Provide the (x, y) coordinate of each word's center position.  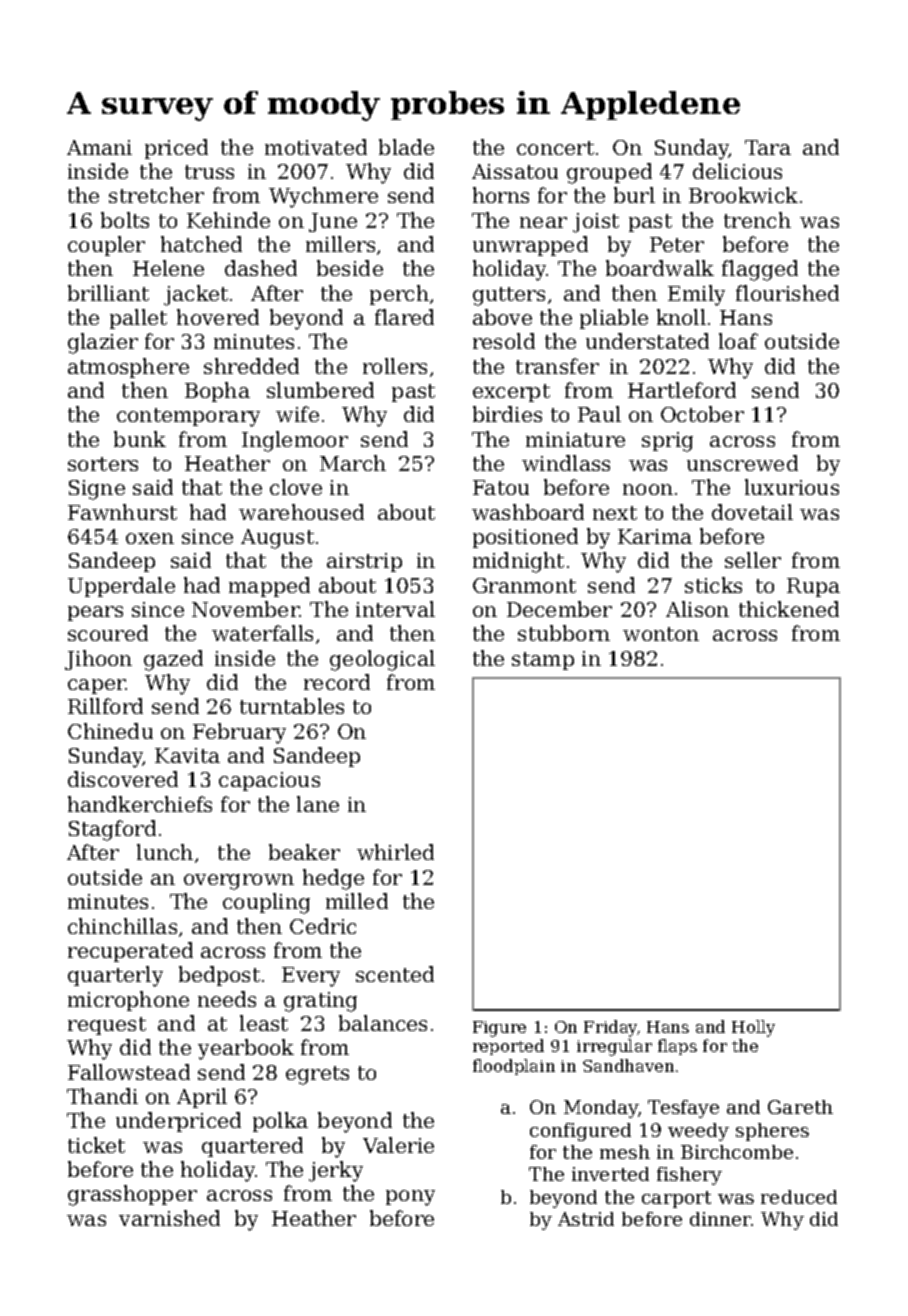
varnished (169, 1218)
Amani (99, 147)
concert (555, 148)
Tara (768, 147)
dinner (721, 1219)
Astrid (586, 1219)
